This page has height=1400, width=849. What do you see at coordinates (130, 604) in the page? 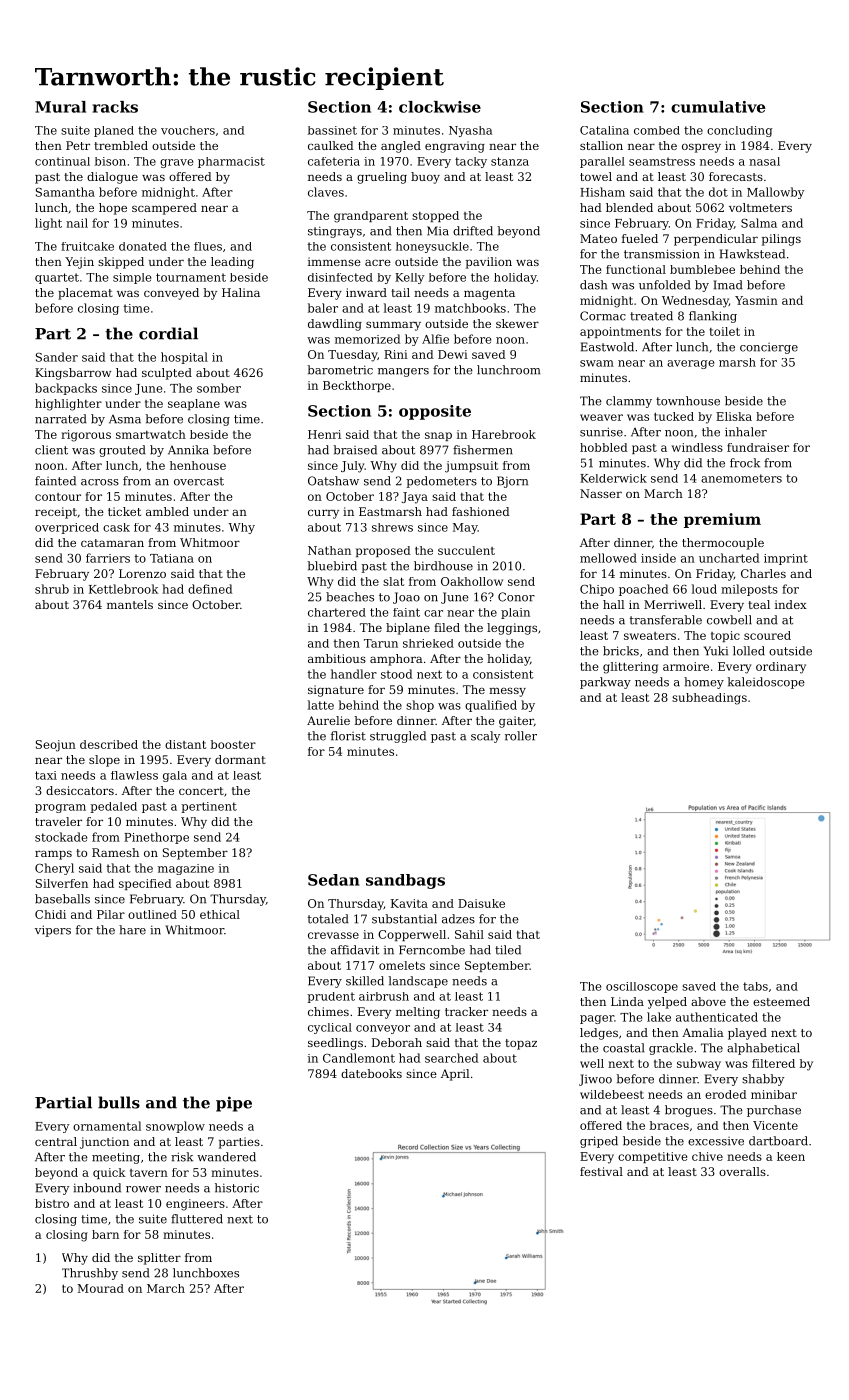
I see `mantels` at bounding box center [130, 604].
